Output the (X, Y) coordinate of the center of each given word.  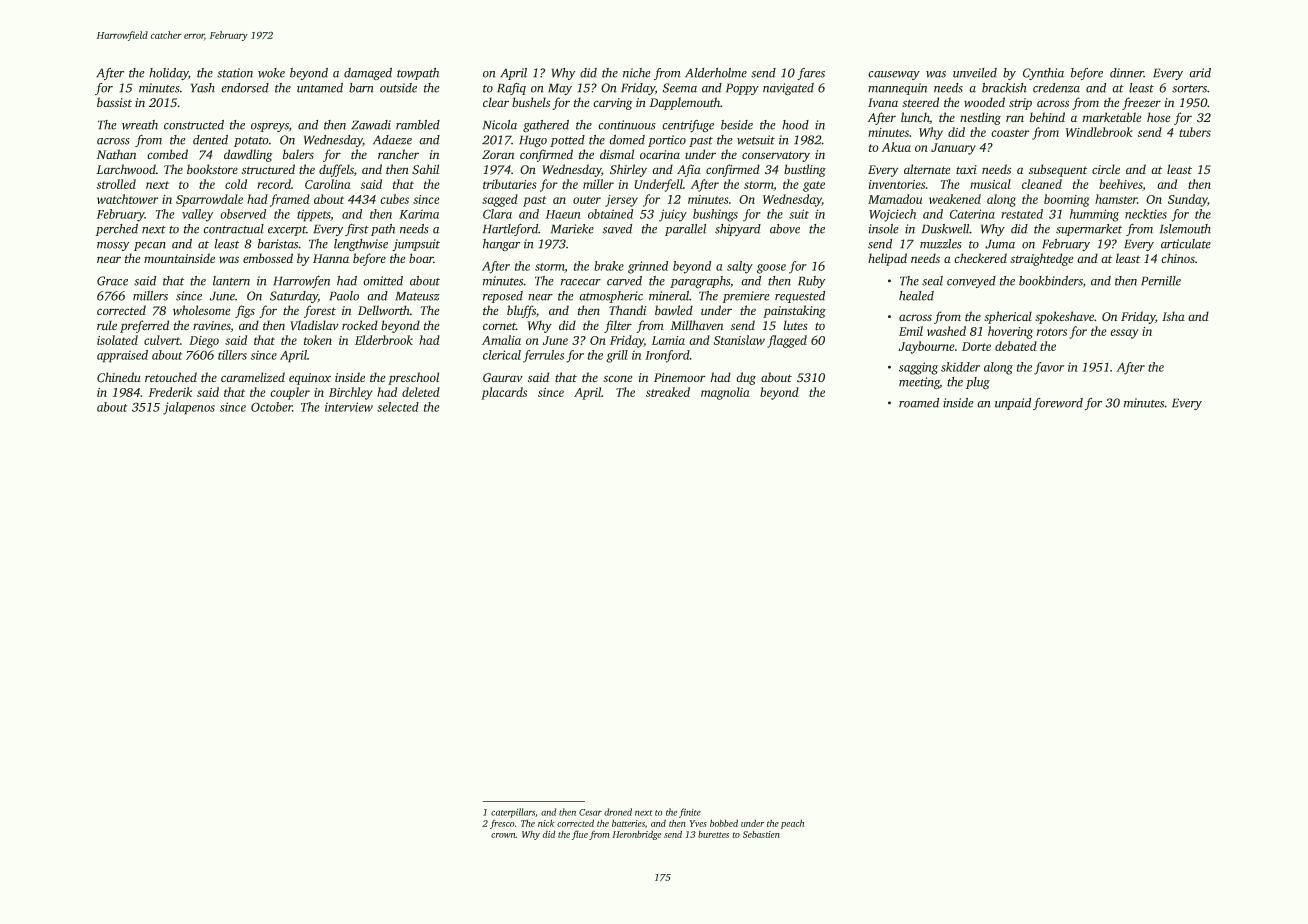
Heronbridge (636, 835)
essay (1124, 334)
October (271, 407)
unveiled (975, 73)
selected (398, 407)
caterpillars (513, 813)
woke (271, 73)
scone (617, 378)
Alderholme (716, 73)
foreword (1058, 404)
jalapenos (189, 408)
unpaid (1013, 404)
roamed (919, 403)
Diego (204, 342)
